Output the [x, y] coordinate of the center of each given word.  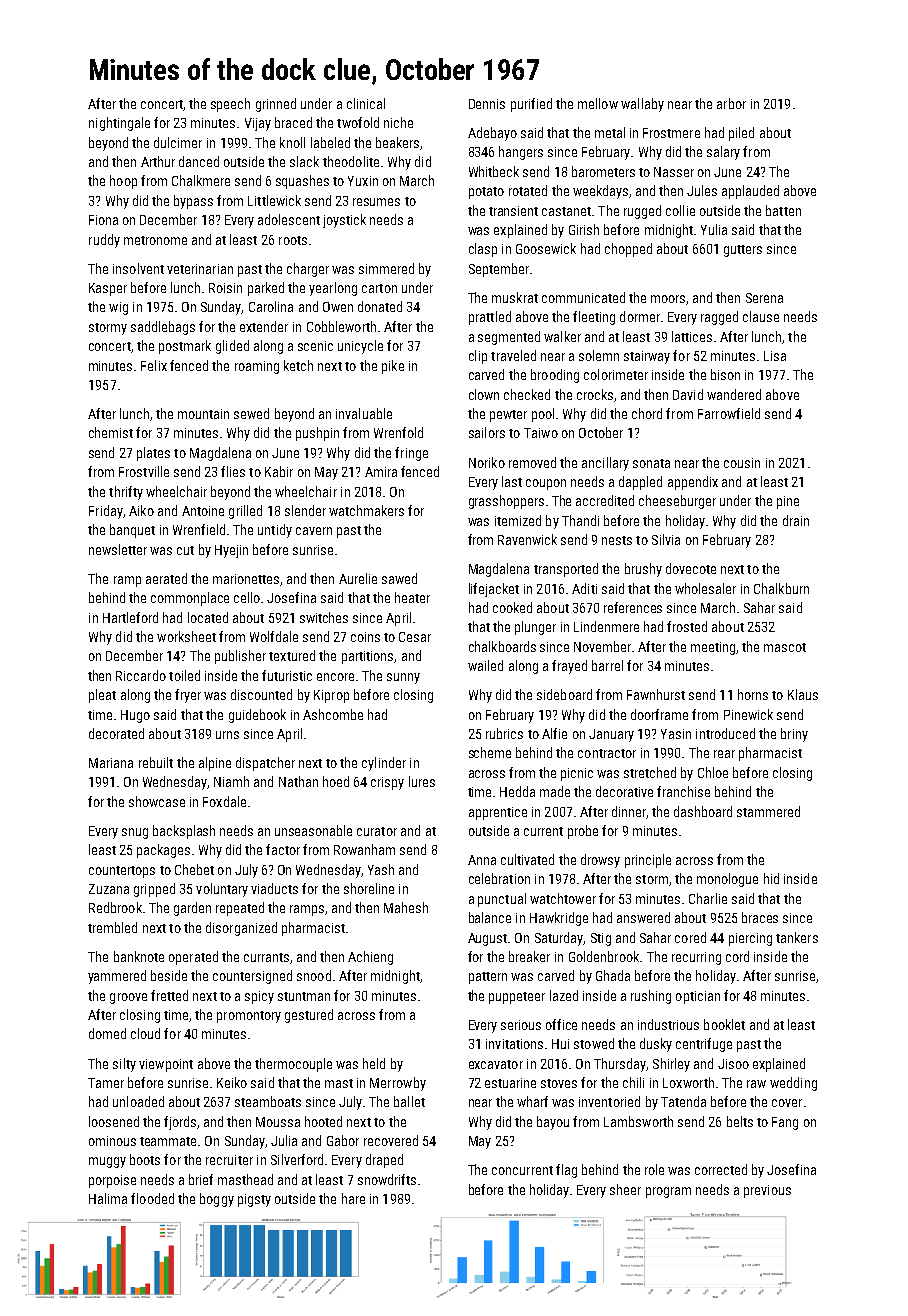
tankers [797, 937]
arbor [731, 103]
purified [531, 105]
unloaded [138, 1101]
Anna [482, 860]
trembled [112, 927]
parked [266, 289]
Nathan [298, 781]
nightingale [119, 124]
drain [796, 520]
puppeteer [517, 998]
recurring [696, 958]
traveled [513, 355]
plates [153, 454]
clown [484, 394]
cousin [742, 463]
